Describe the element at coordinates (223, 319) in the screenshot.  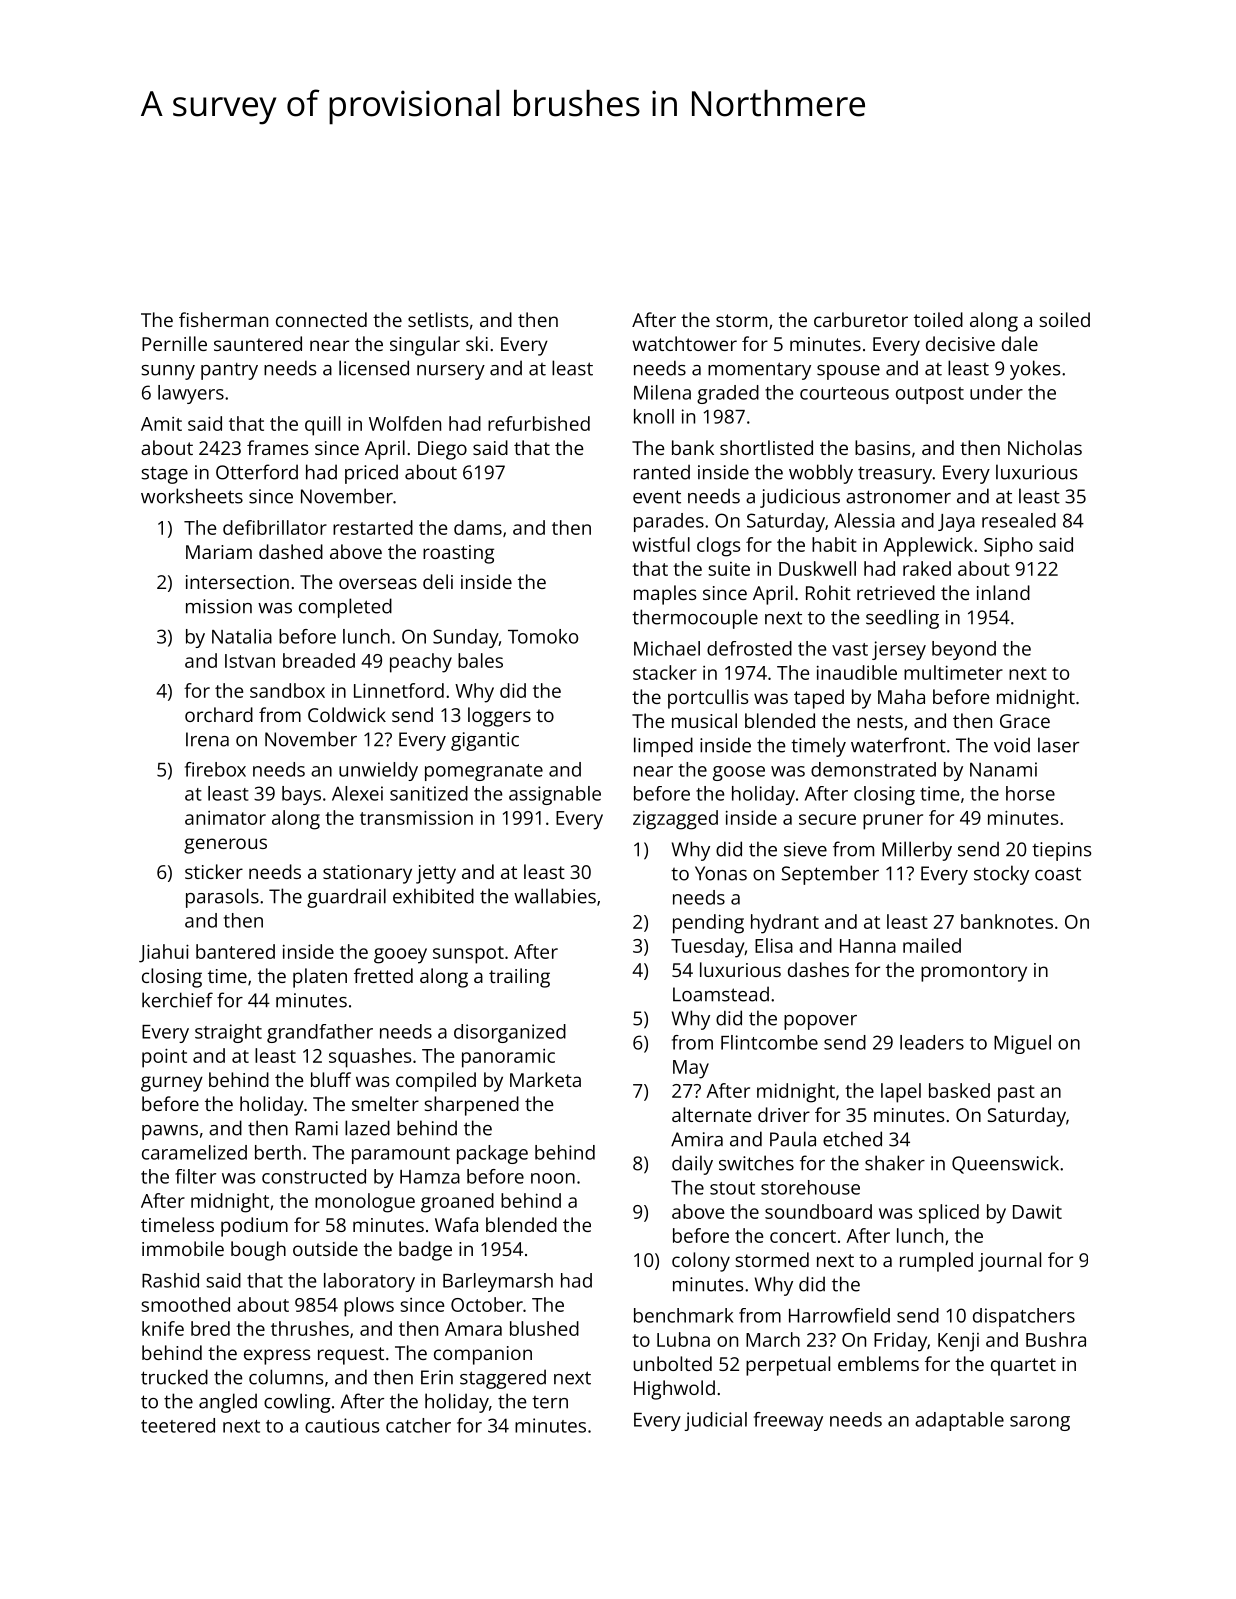
I see `fisherman` at that location.
